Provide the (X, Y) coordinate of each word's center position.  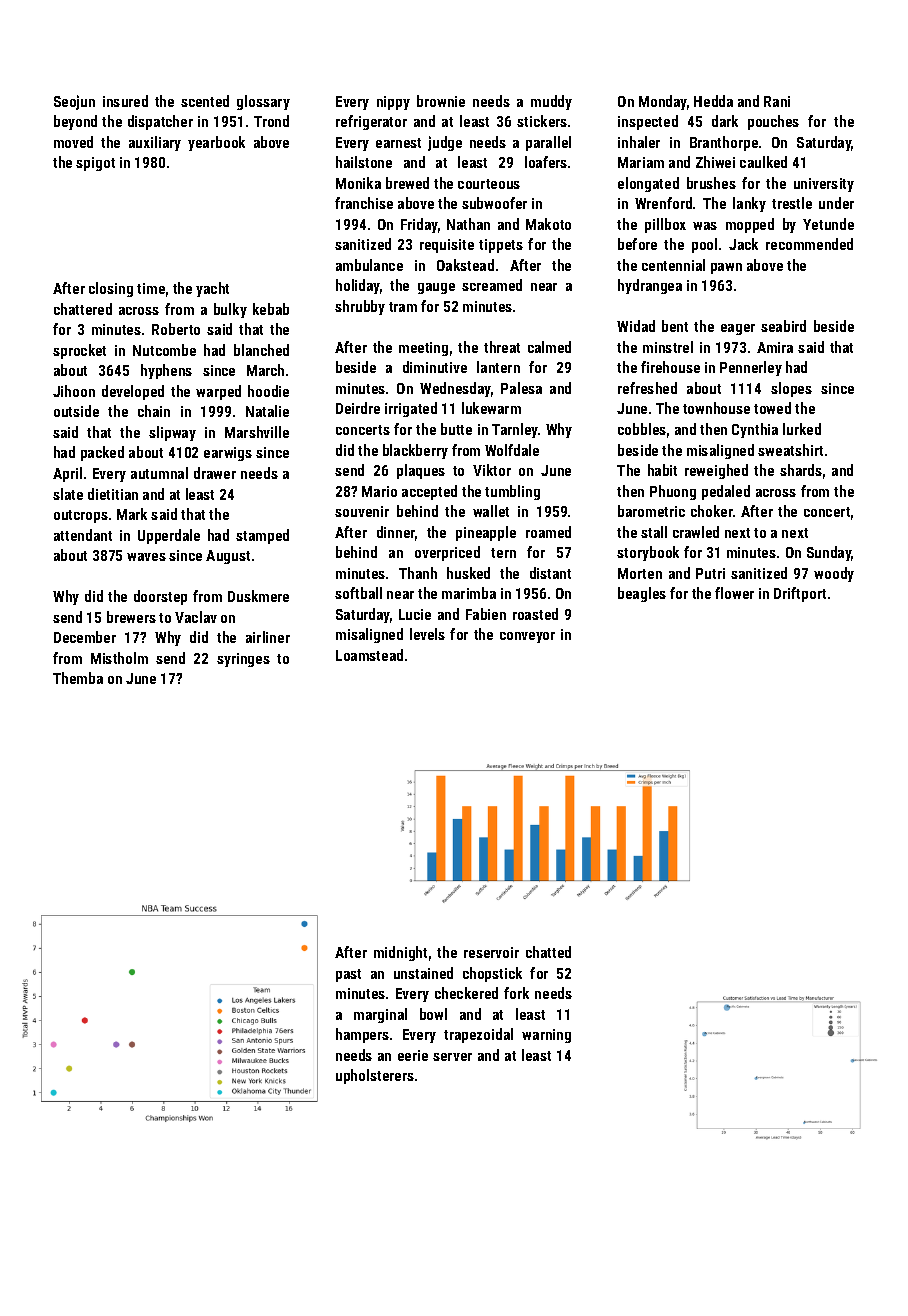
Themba (78, 678)
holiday (358, 286)
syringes (243, 660)
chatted (548, 952)
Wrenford (663, 203)
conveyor (527, 637)
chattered (83, 309)
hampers (362, 1035)
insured (125, 101)
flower (734, 593)
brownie (441, 101)
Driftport (800, 594)
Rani (777, 101)
